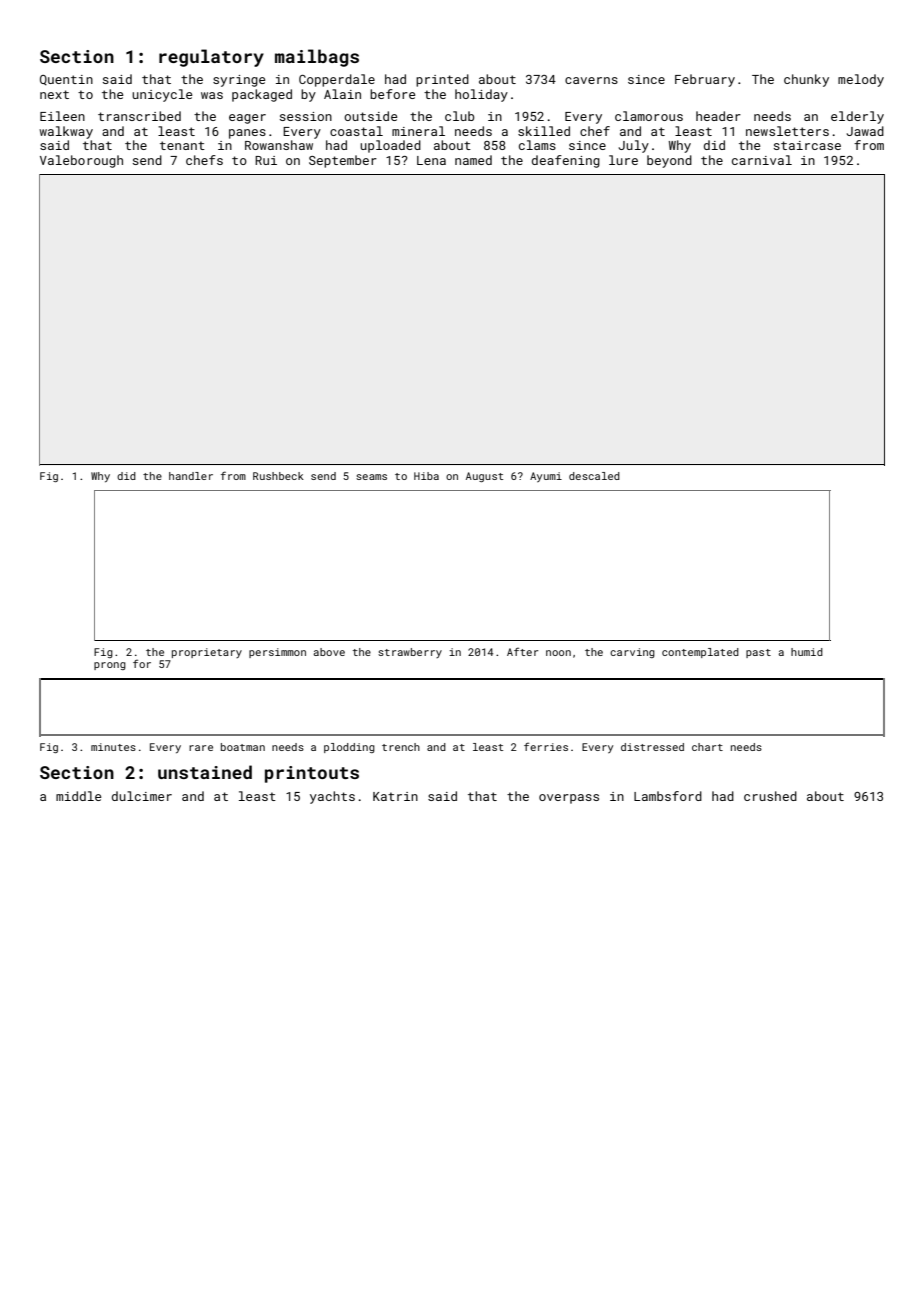 The width and height of the document is (924, 1308). I want to click on minutes, so click(113, 747).
